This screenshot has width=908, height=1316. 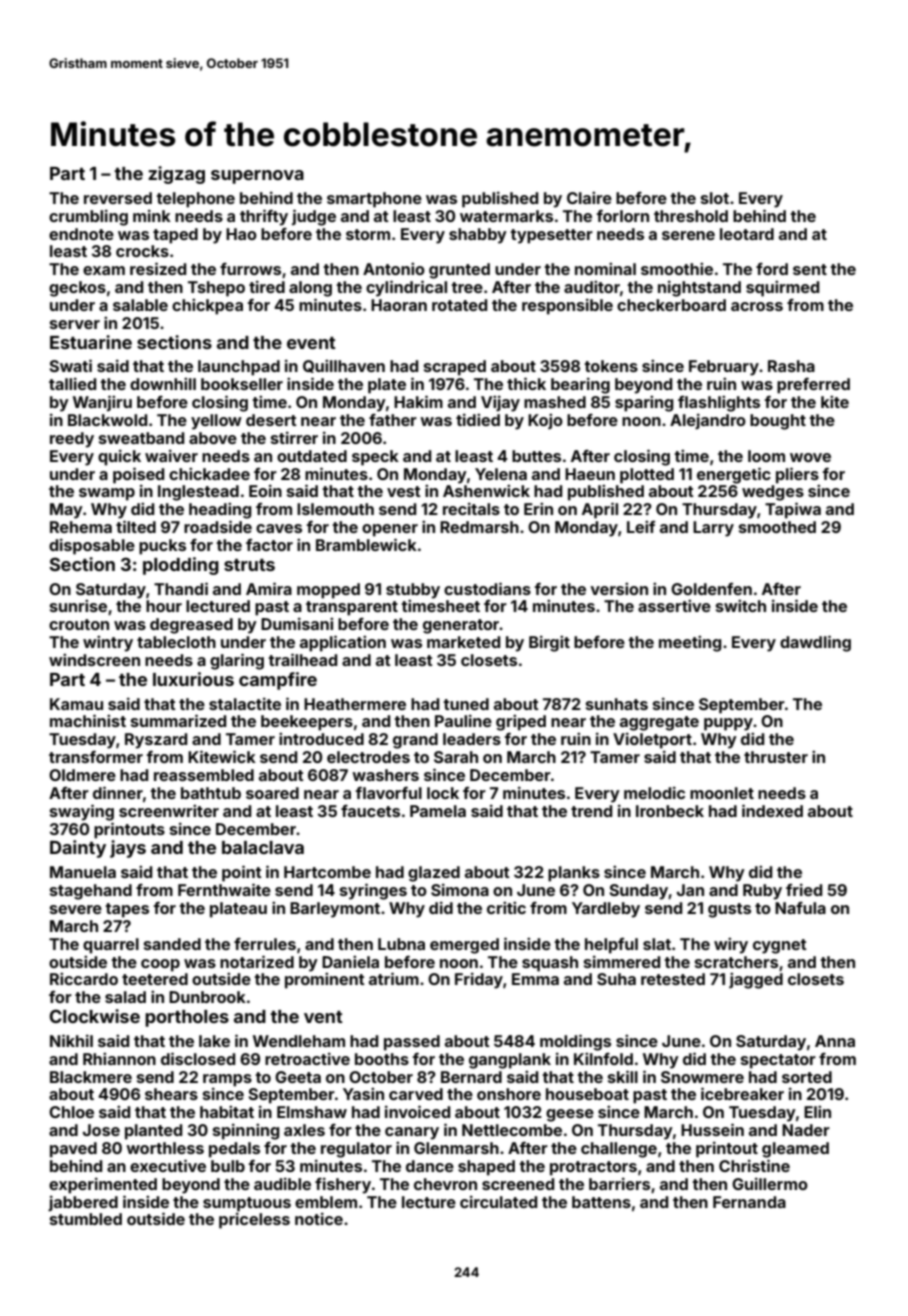 What do you see at coordinates (535, 979) in the screenshot?
I see `Emma` at bounding box center [535, 979].
